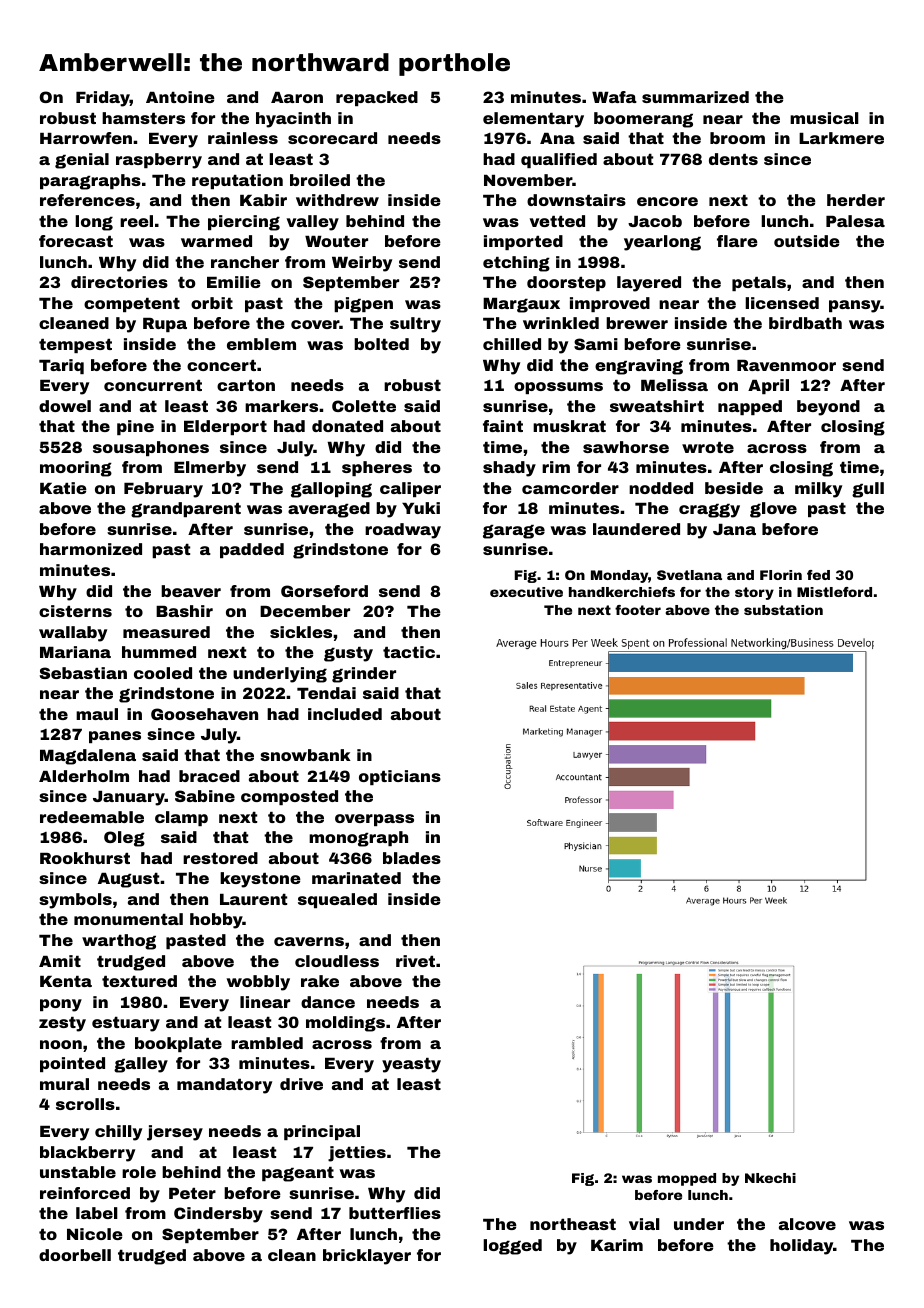 Image resolution: width=924 pixels, height=1308 pixels. What do you see at coordinates (410, 489) in the document?
I see `caliper` at bounding box center [410, 489].
